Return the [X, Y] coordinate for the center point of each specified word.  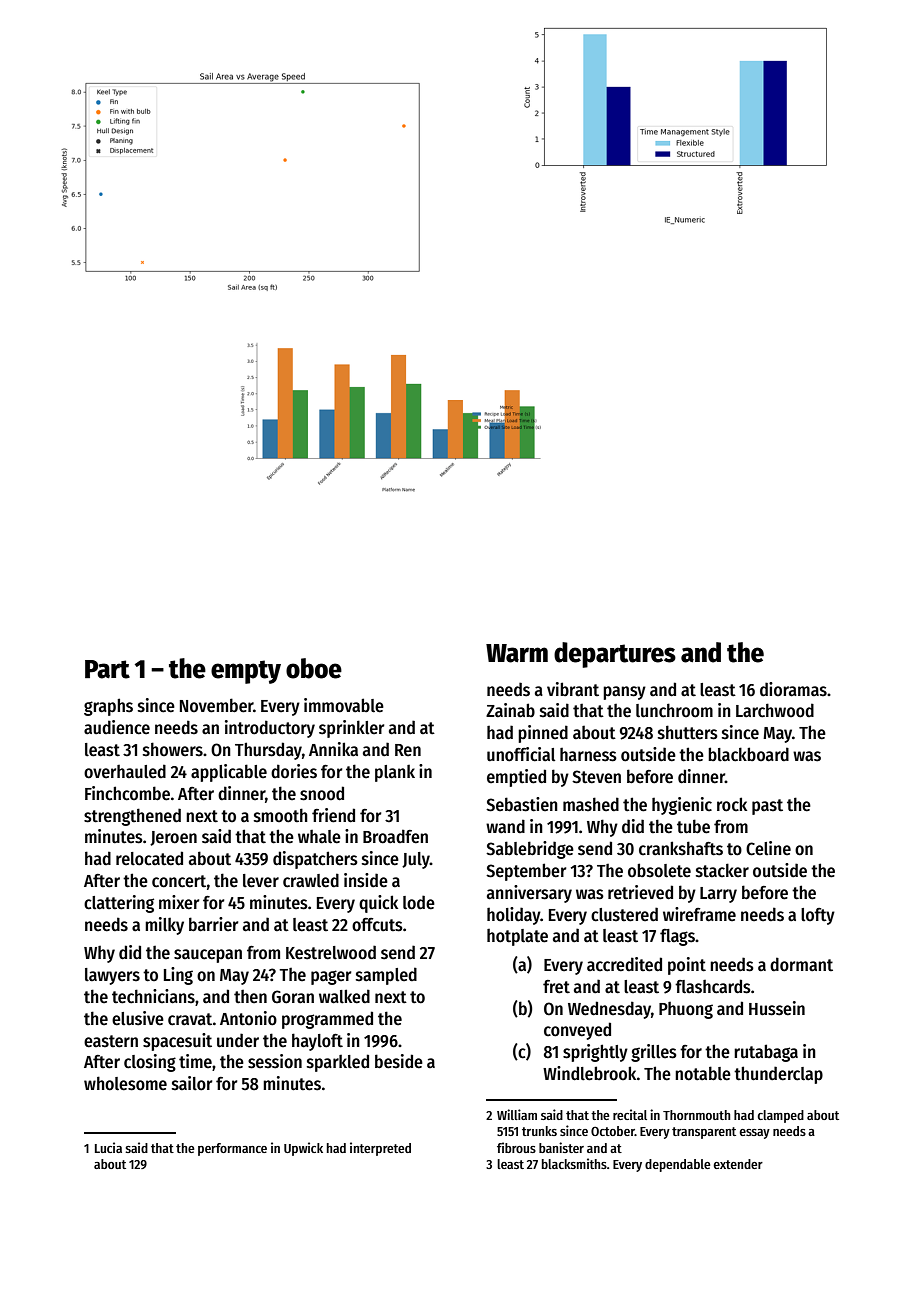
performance [232, 1149]
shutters [688, 732]
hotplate [517, 937]
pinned [543, 734]
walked [344, 996]
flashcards [713, 986]
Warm [517, 653]
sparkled [338, 1063]
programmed [327, 1020]
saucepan [208, 956]
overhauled [125, 771]
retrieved [640, 892]
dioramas [793, 689]
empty [246, 672]
